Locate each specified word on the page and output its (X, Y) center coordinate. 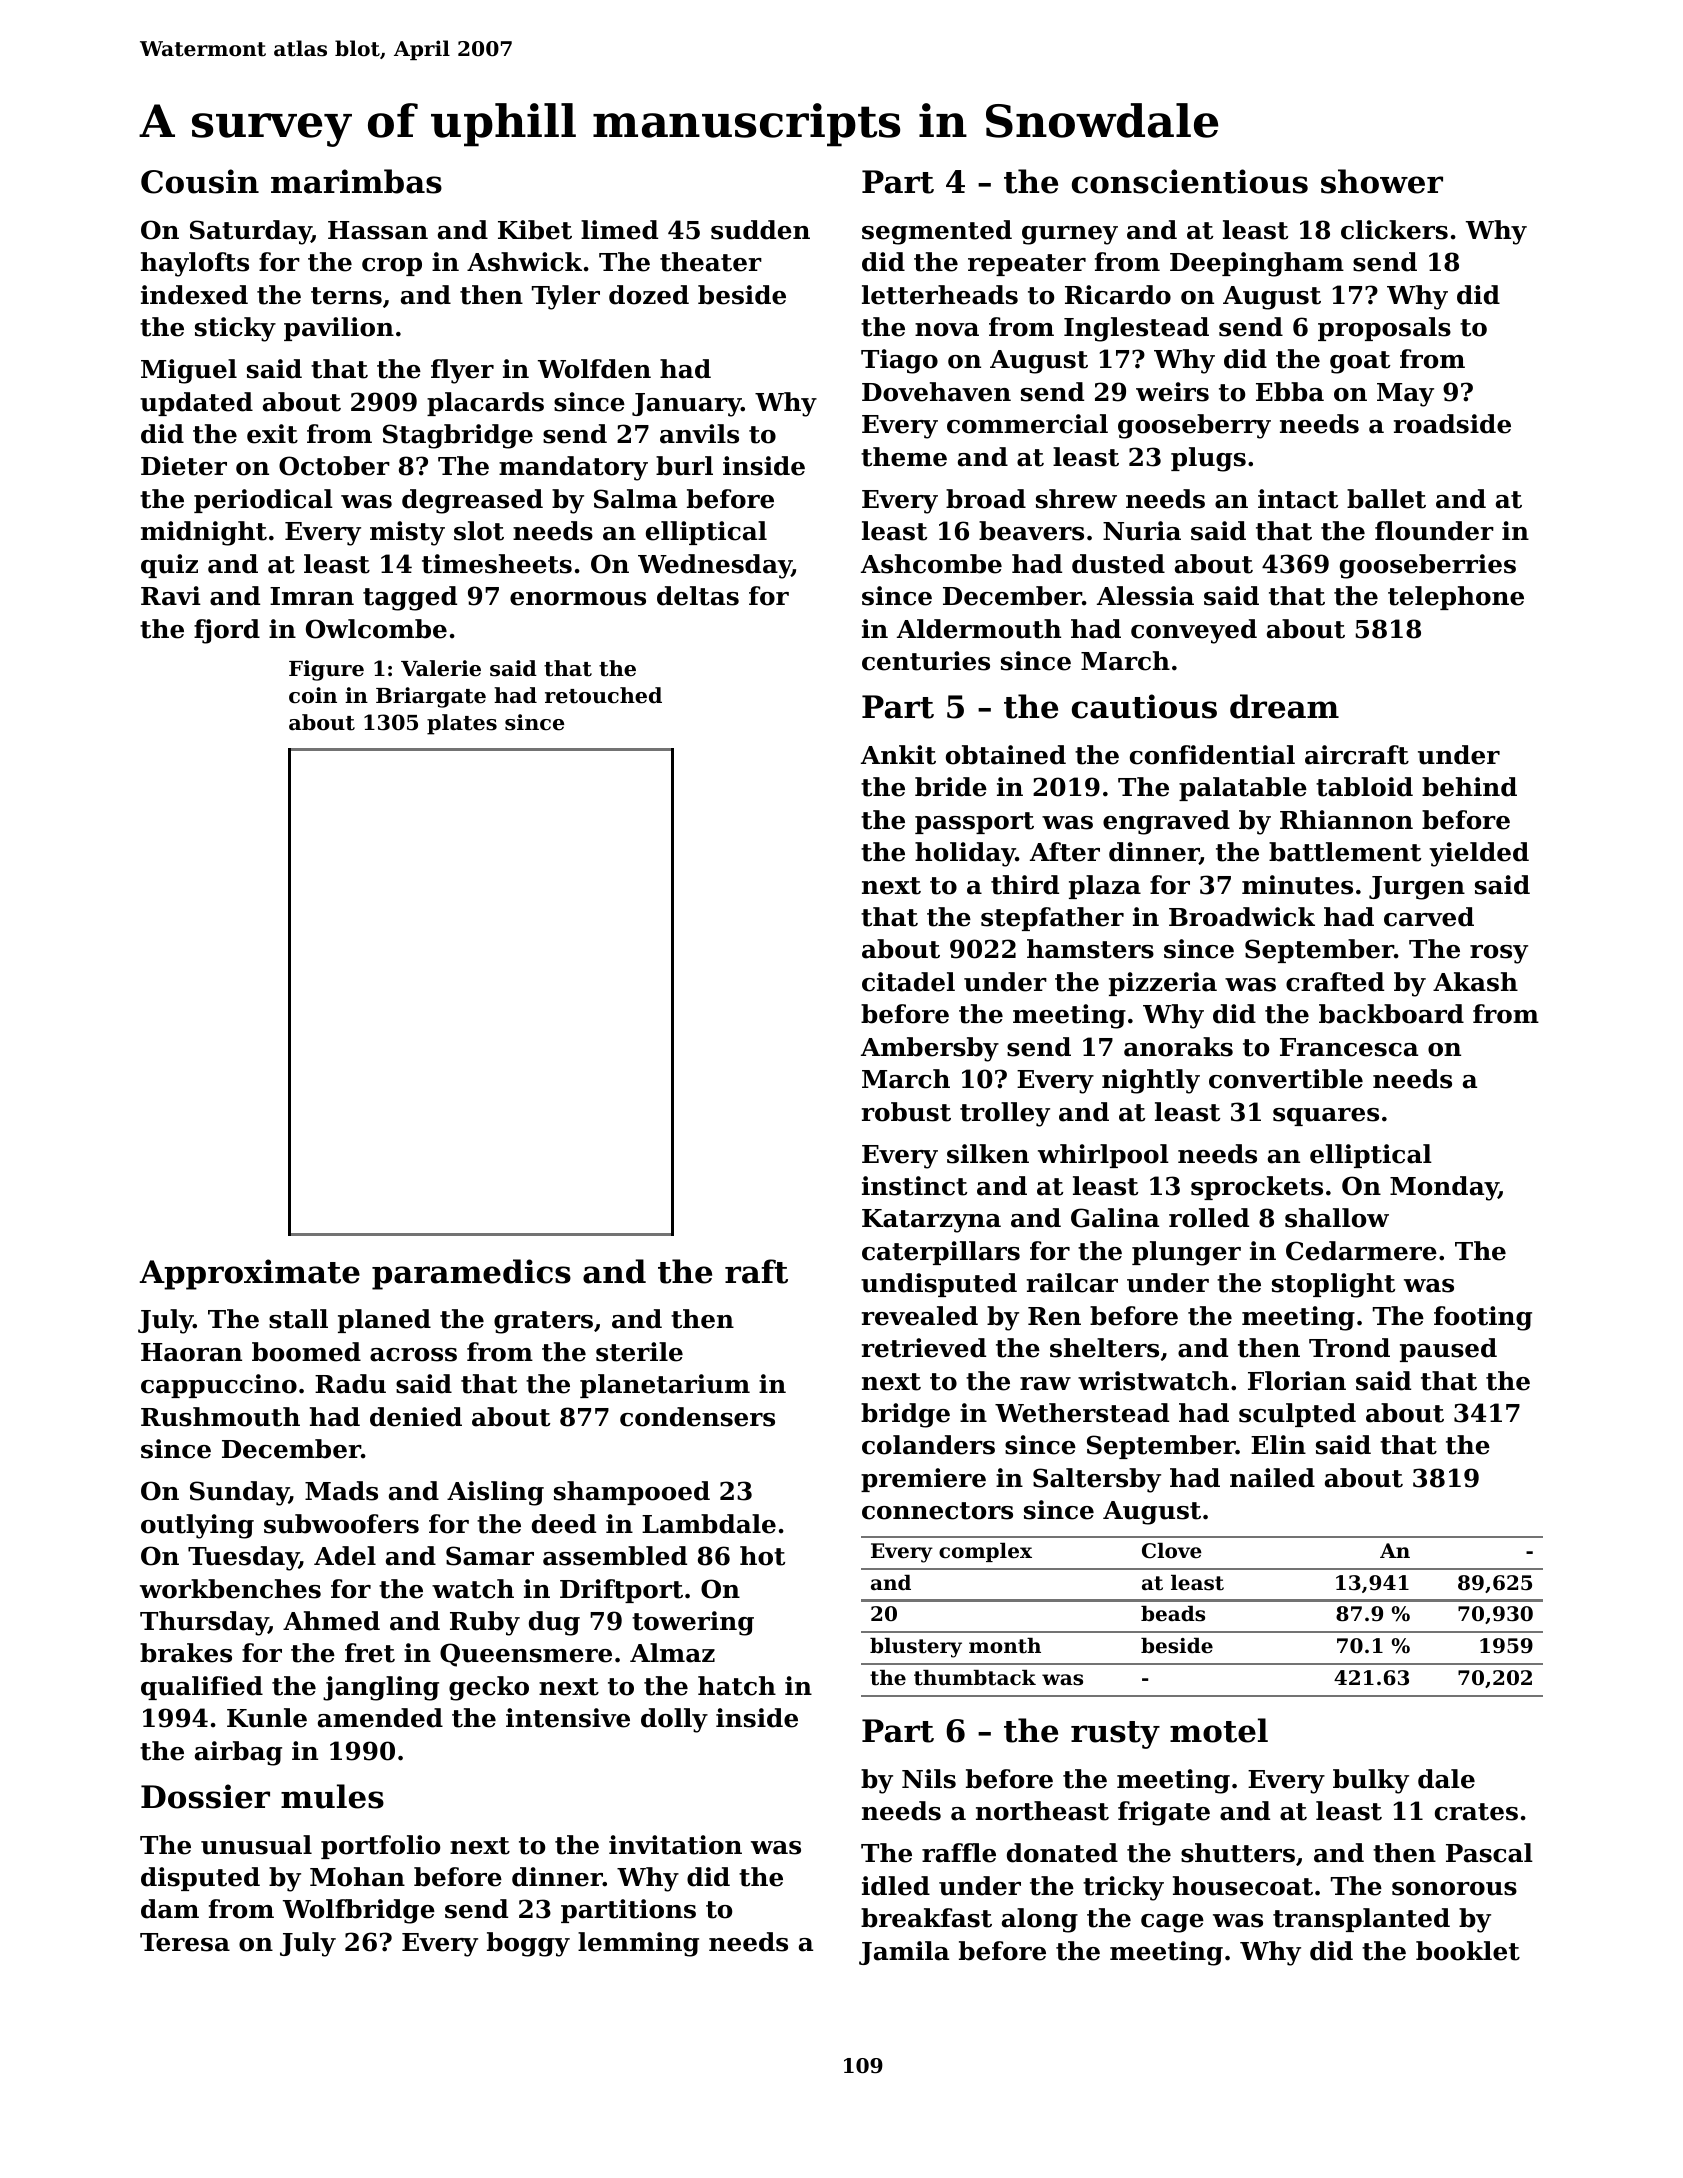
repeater (1027, 265)
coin (313, 695)
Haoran (191, 1352)
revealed (920, 1316)
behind (1469, 787)
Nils (929, 1779)
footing (1483, 1318)
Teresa (185, 1942)
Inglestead (1136, 329)
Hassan (378, 230)
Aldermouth (979, 629)
